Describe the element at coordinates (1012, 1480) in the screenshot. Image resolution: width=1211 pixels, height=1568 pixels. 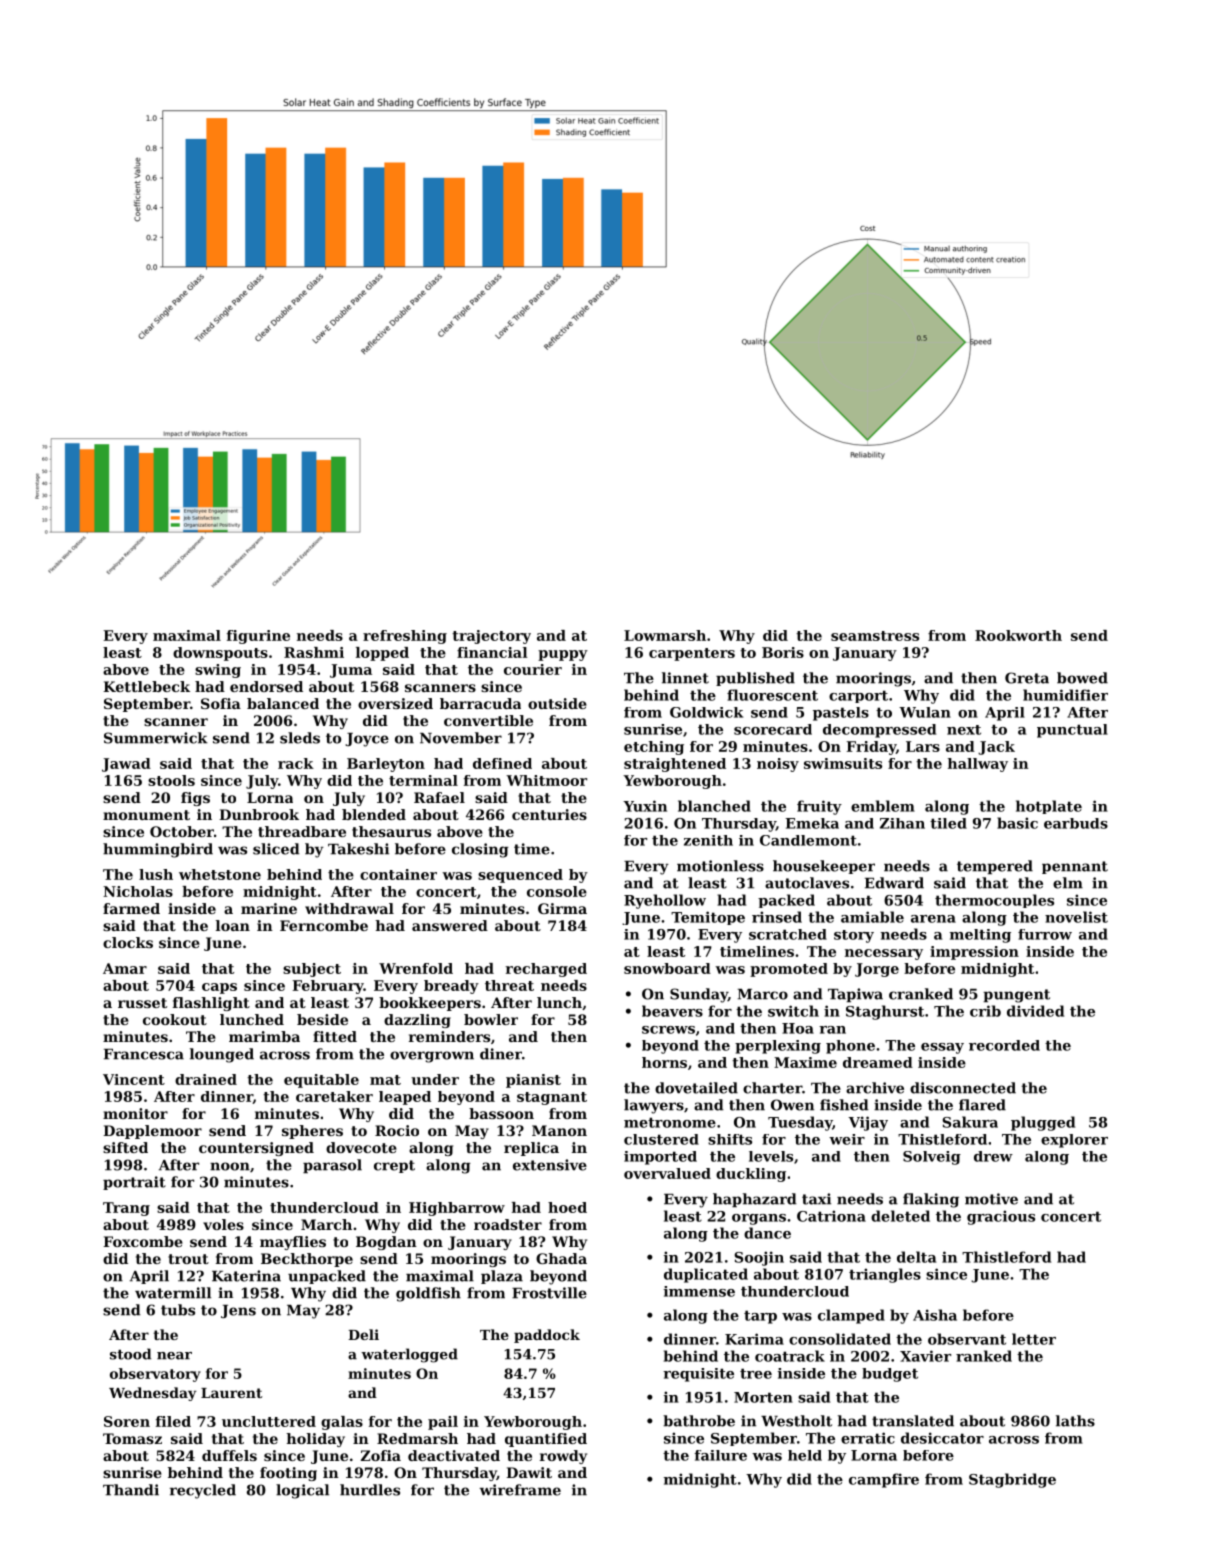
I see `Stagbridge` at that location.
